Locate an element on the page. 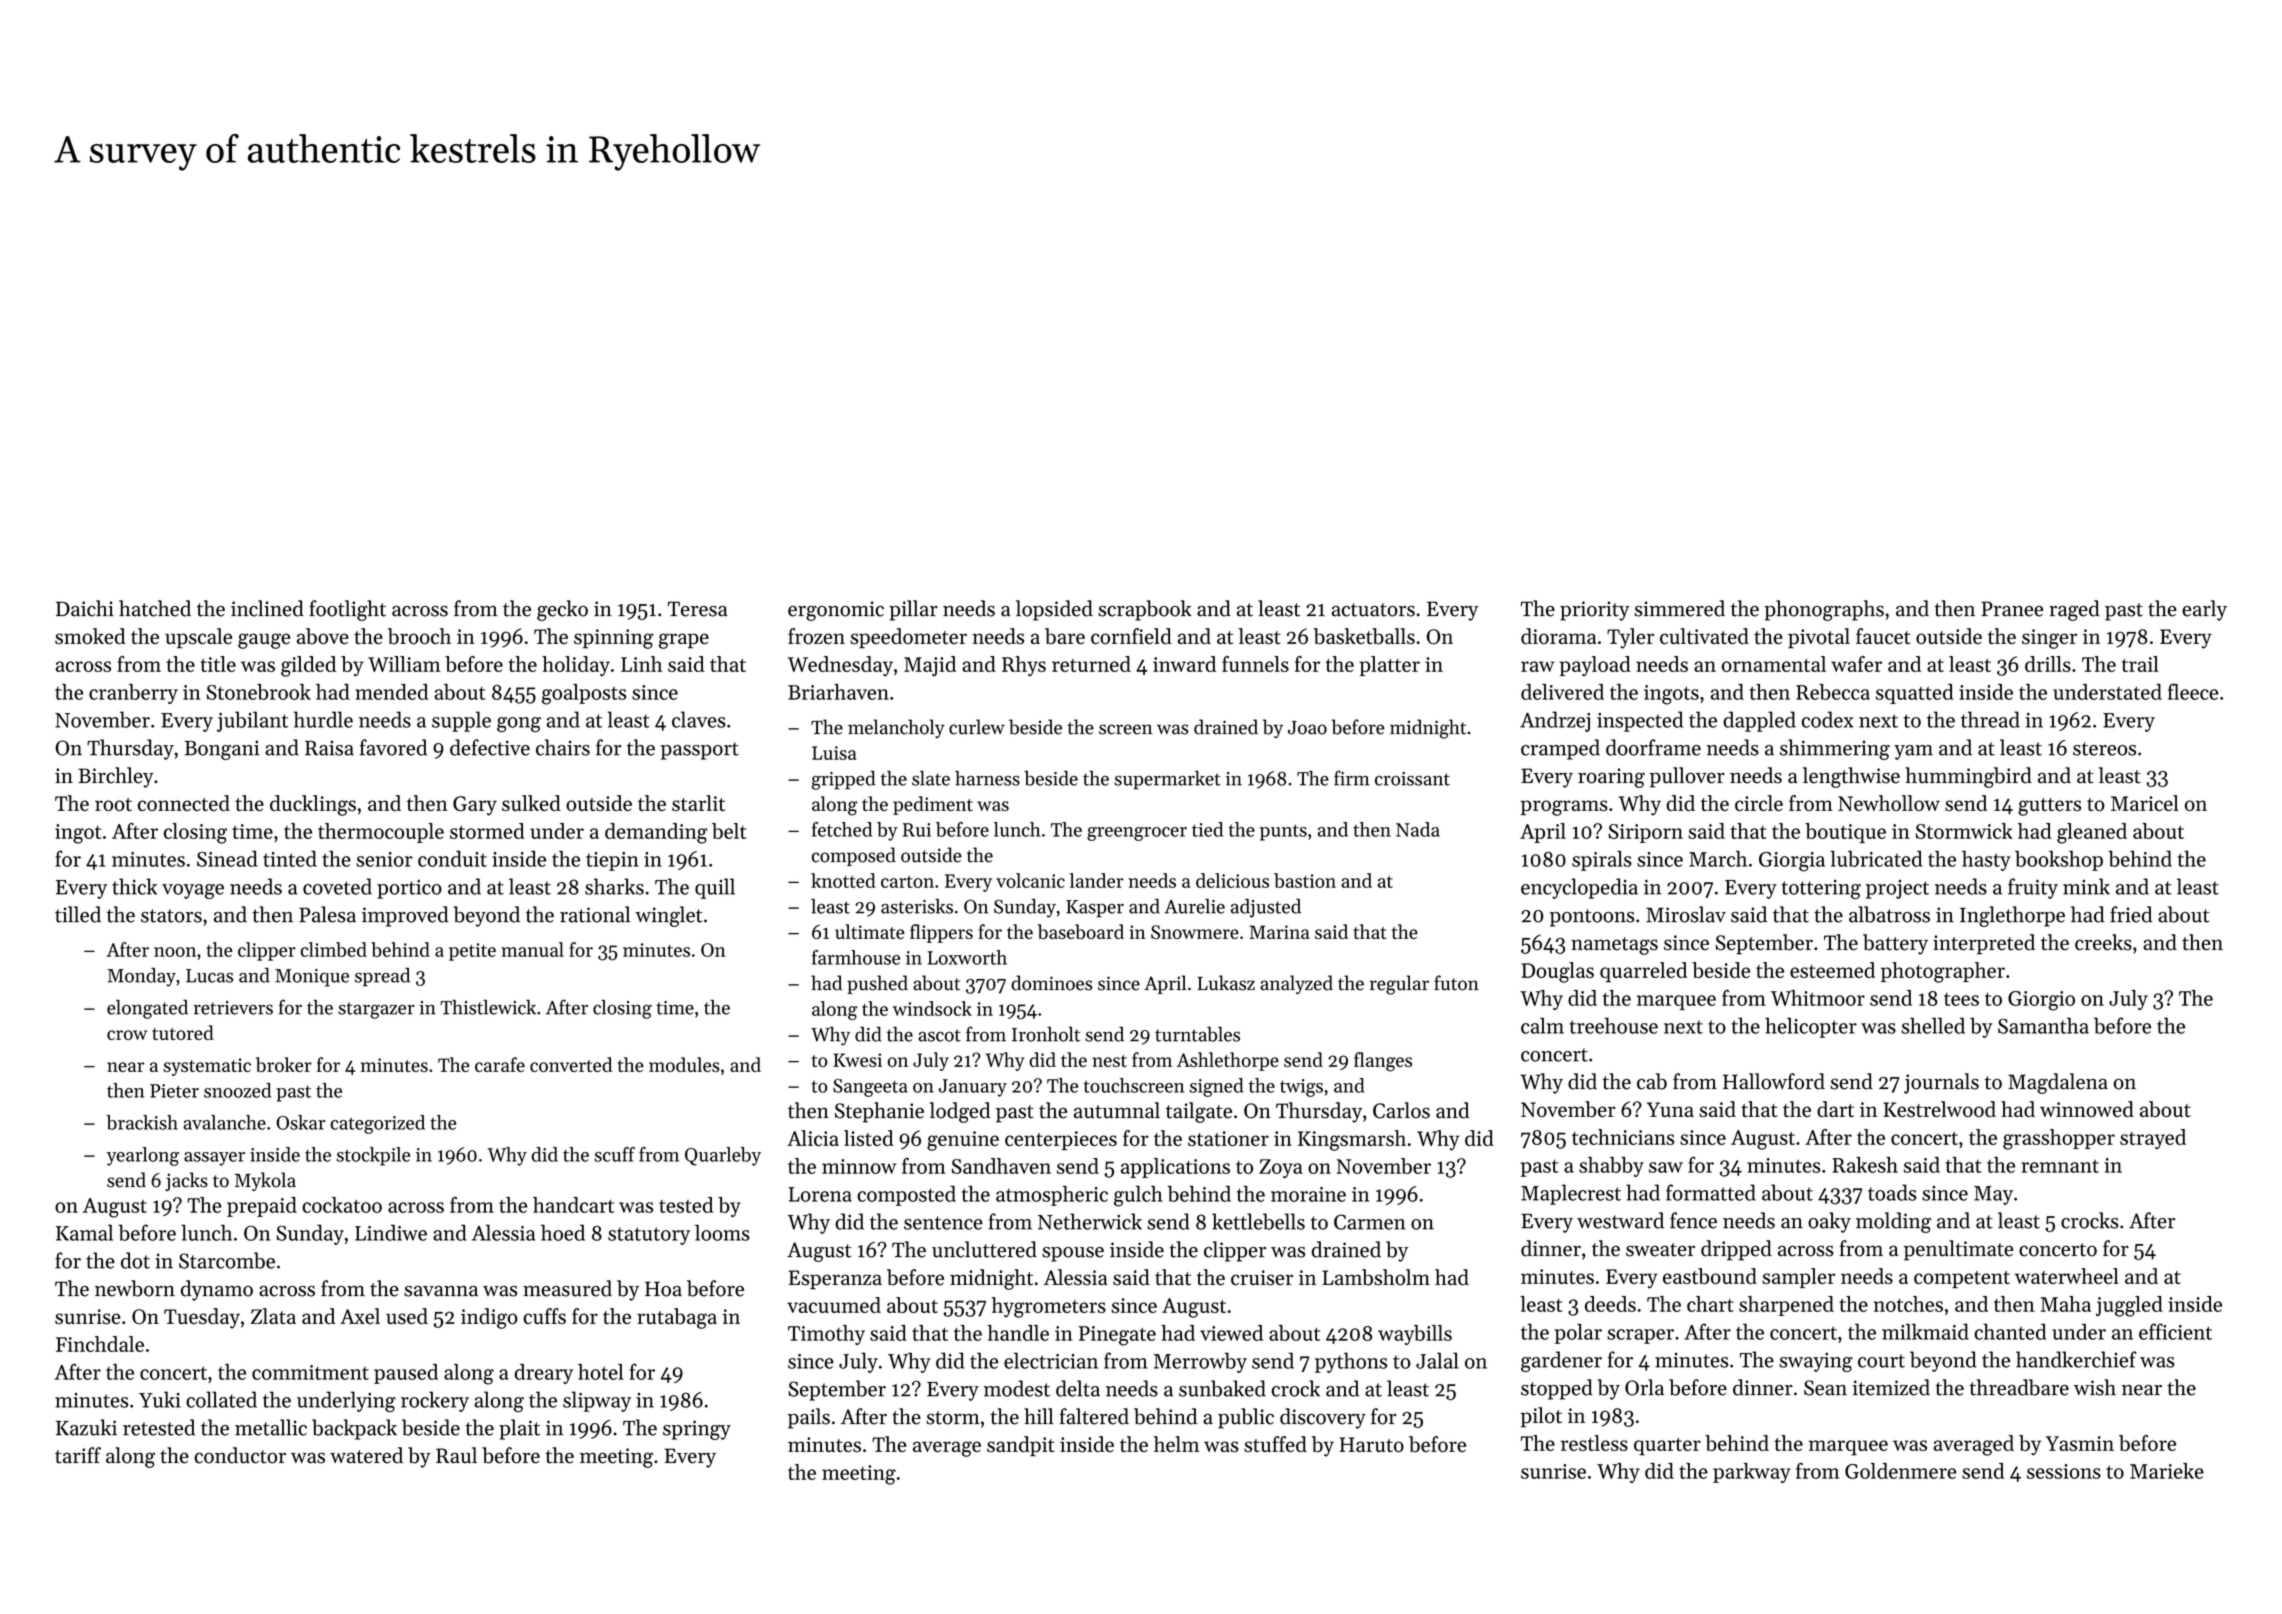 The image size is (2282, 1614). early is located at coordinates (2204, 610).
